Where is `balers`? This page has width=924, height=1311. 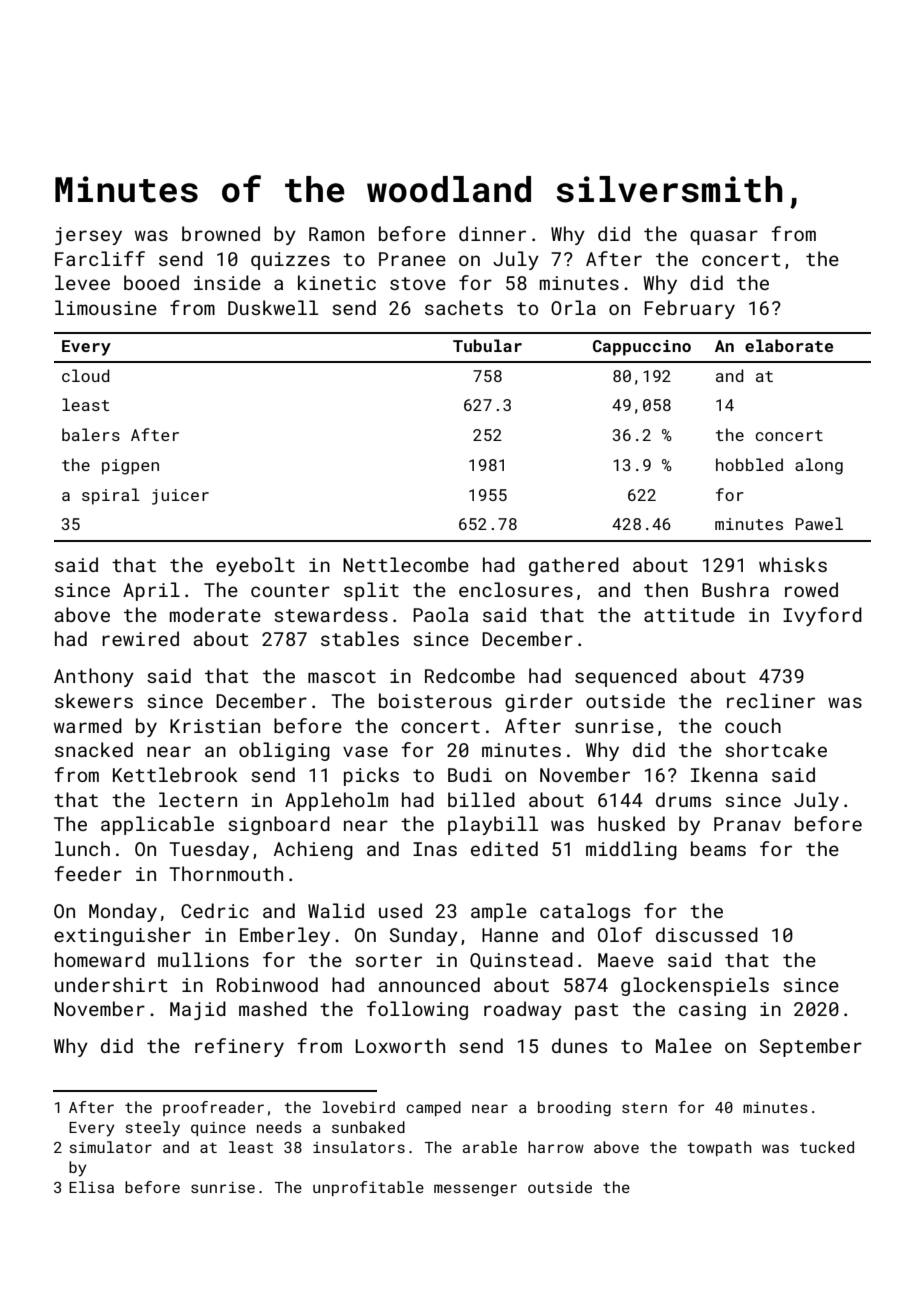
balers is located at coordinates (91, 434).
